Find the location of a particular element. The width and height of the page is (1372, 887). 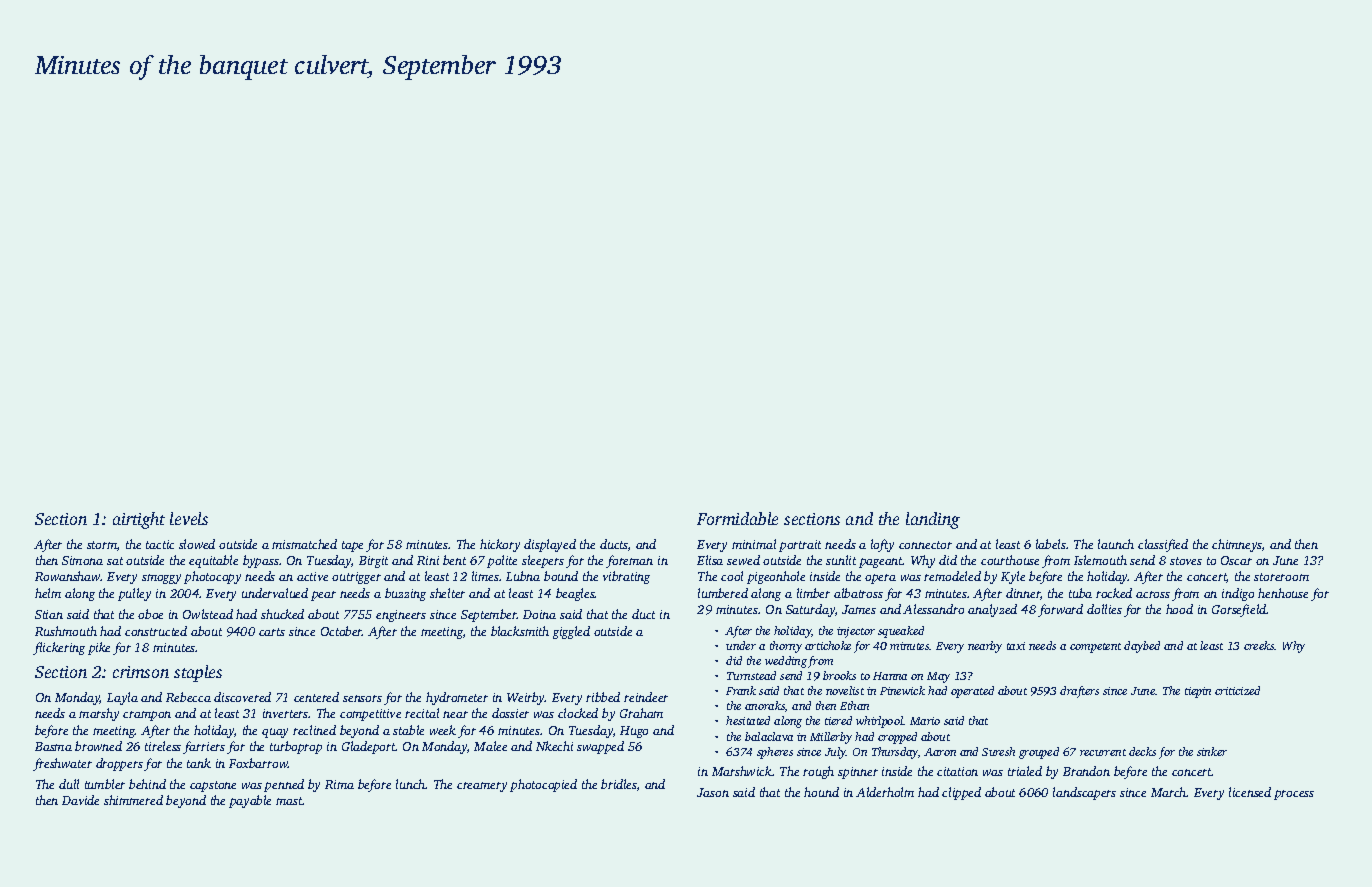

Malee is located at coordinates (490, 746).
